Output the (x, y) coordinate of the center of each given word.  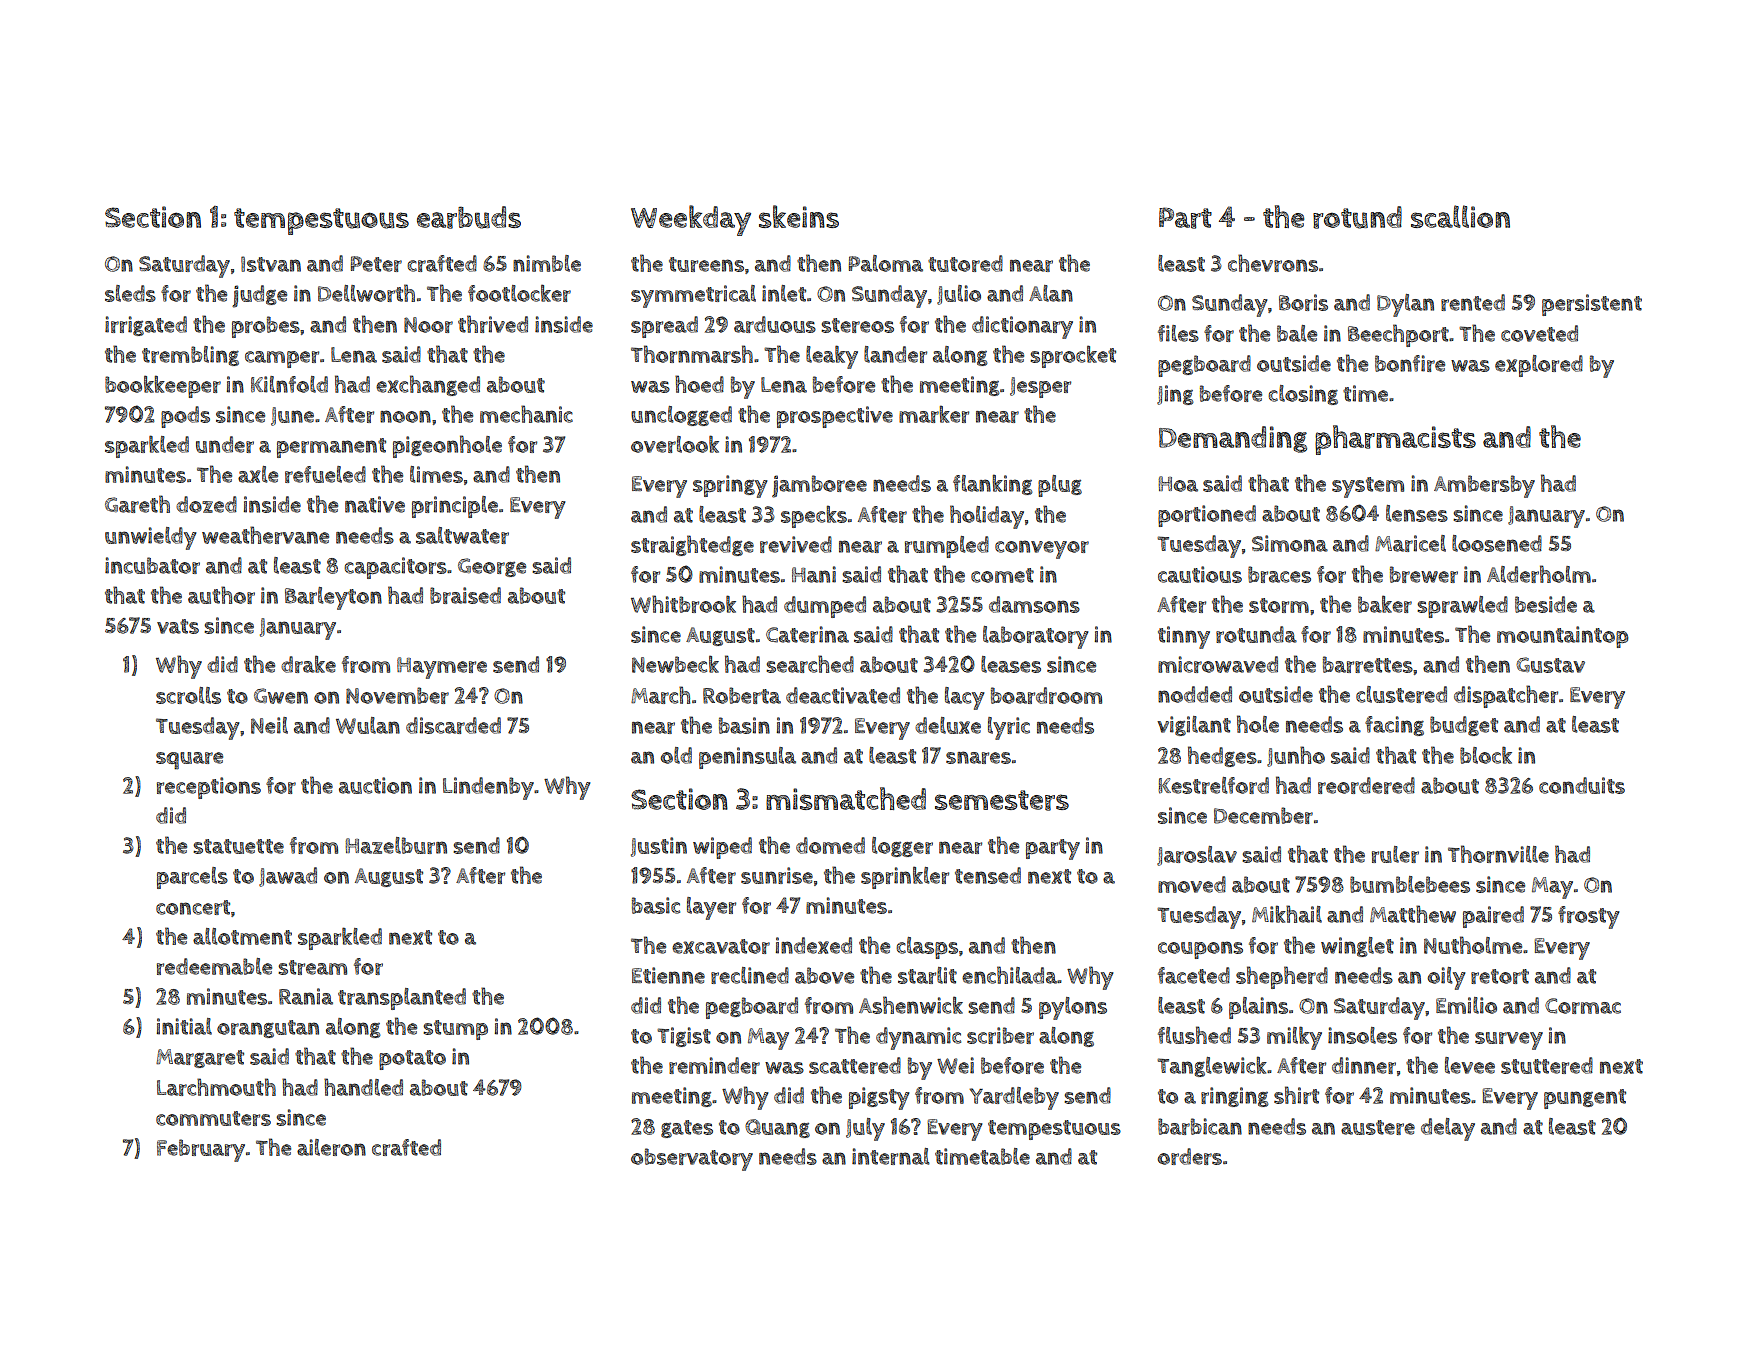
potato (412, 1060)
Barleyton (333, 598)
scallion (1460, 216)
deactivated (843, 695)
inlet (784, 293)
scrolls (188, 695)
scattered (855, 1065)
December (1263, 815)
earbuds (469, 217)
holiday (987, 517)
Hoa (1178, 484)
